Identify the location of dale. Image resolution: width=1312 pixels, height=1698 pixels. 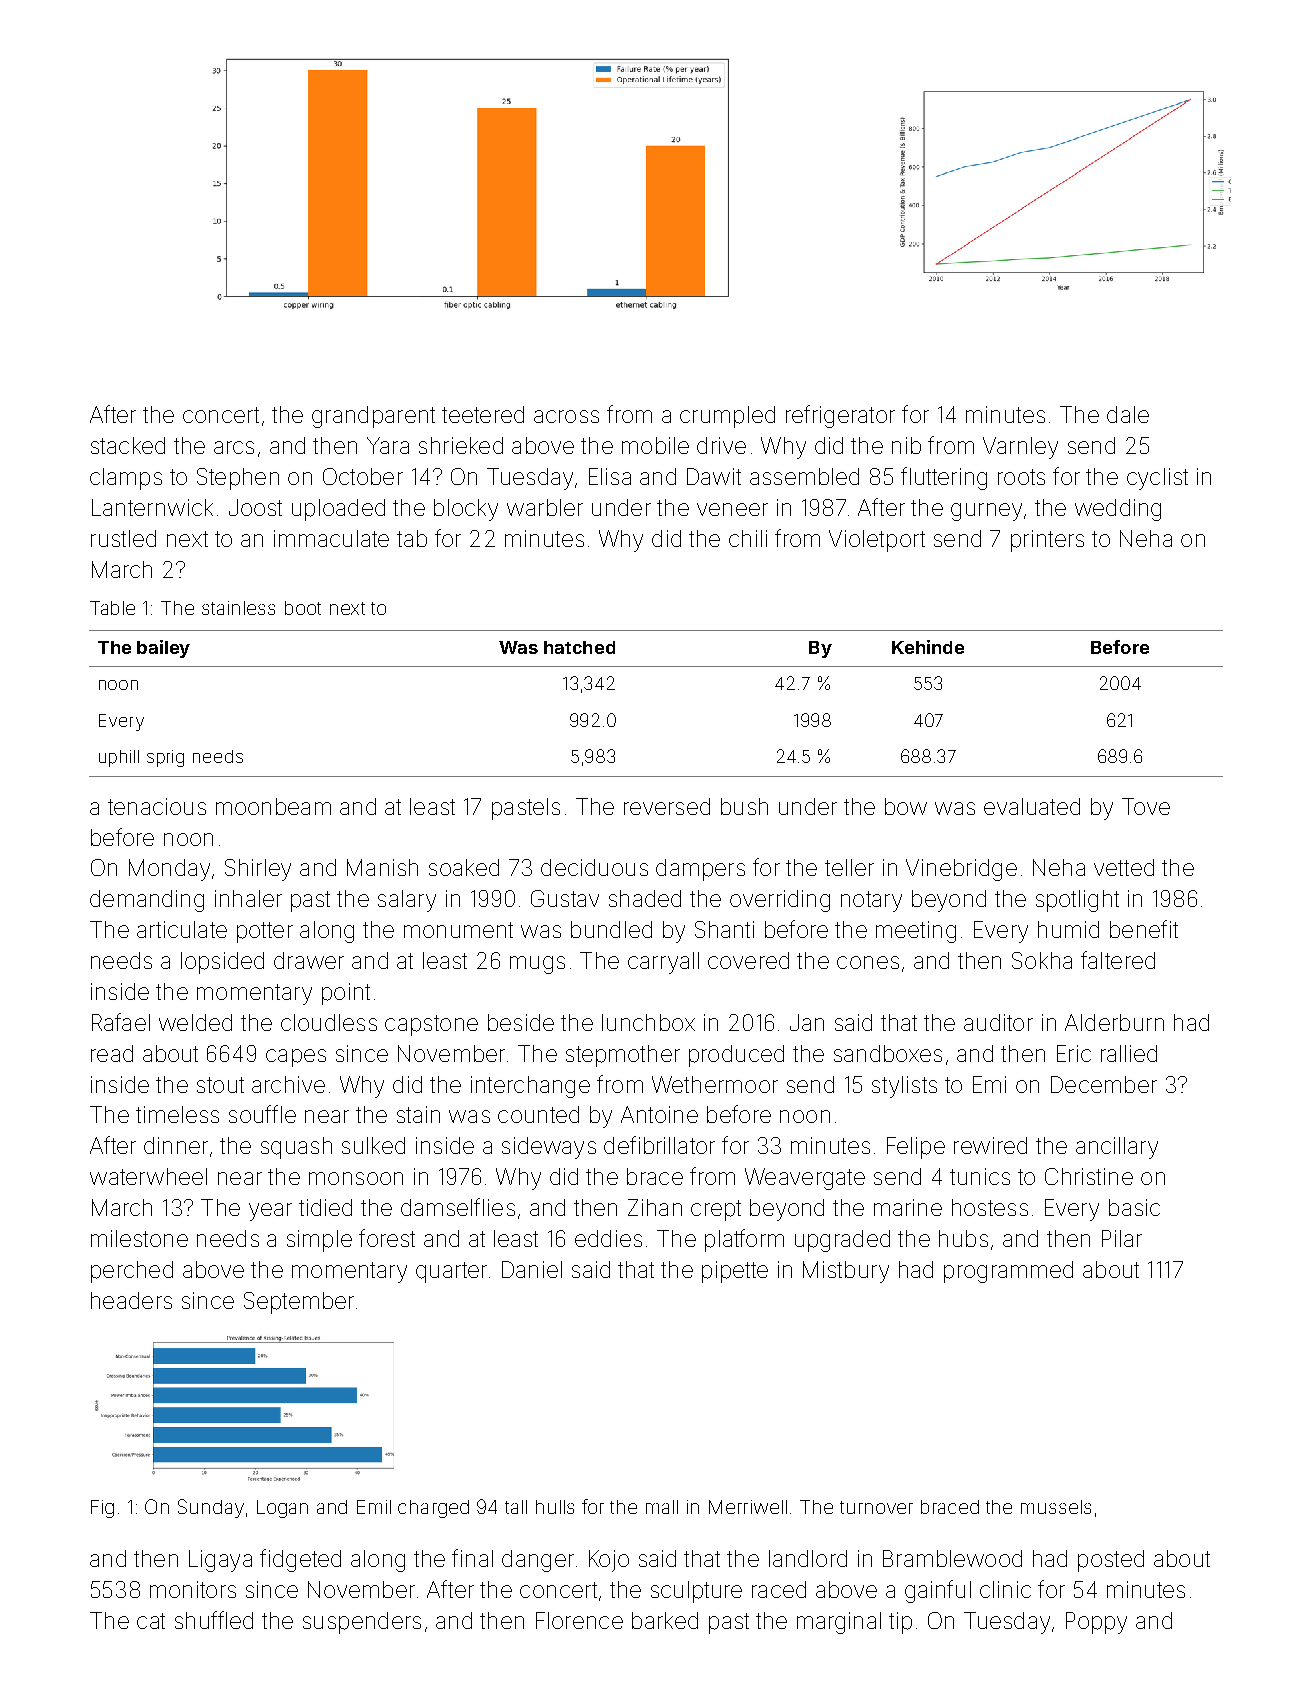
(1128, 414).
